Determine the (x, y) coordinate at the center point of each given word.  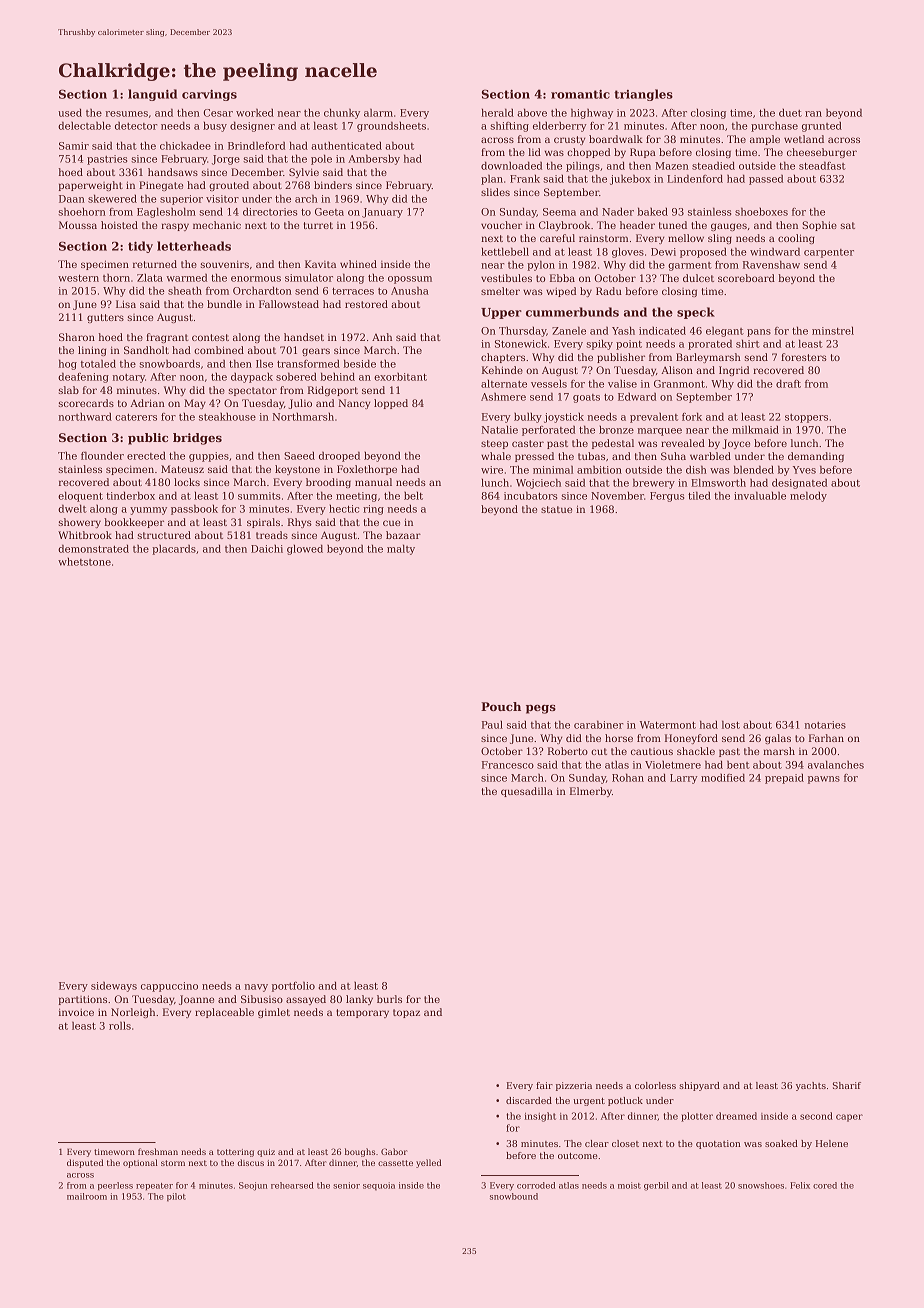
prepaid (784, 779)
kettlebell (505, 251)
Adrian (147, 403)
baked (652, 211)
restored (366, 304)
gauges (729, 227)
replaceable (224, 1013)
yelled (428, 1163)
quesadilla (527, 792)
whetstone (84, 562)
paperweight (91, 186)
